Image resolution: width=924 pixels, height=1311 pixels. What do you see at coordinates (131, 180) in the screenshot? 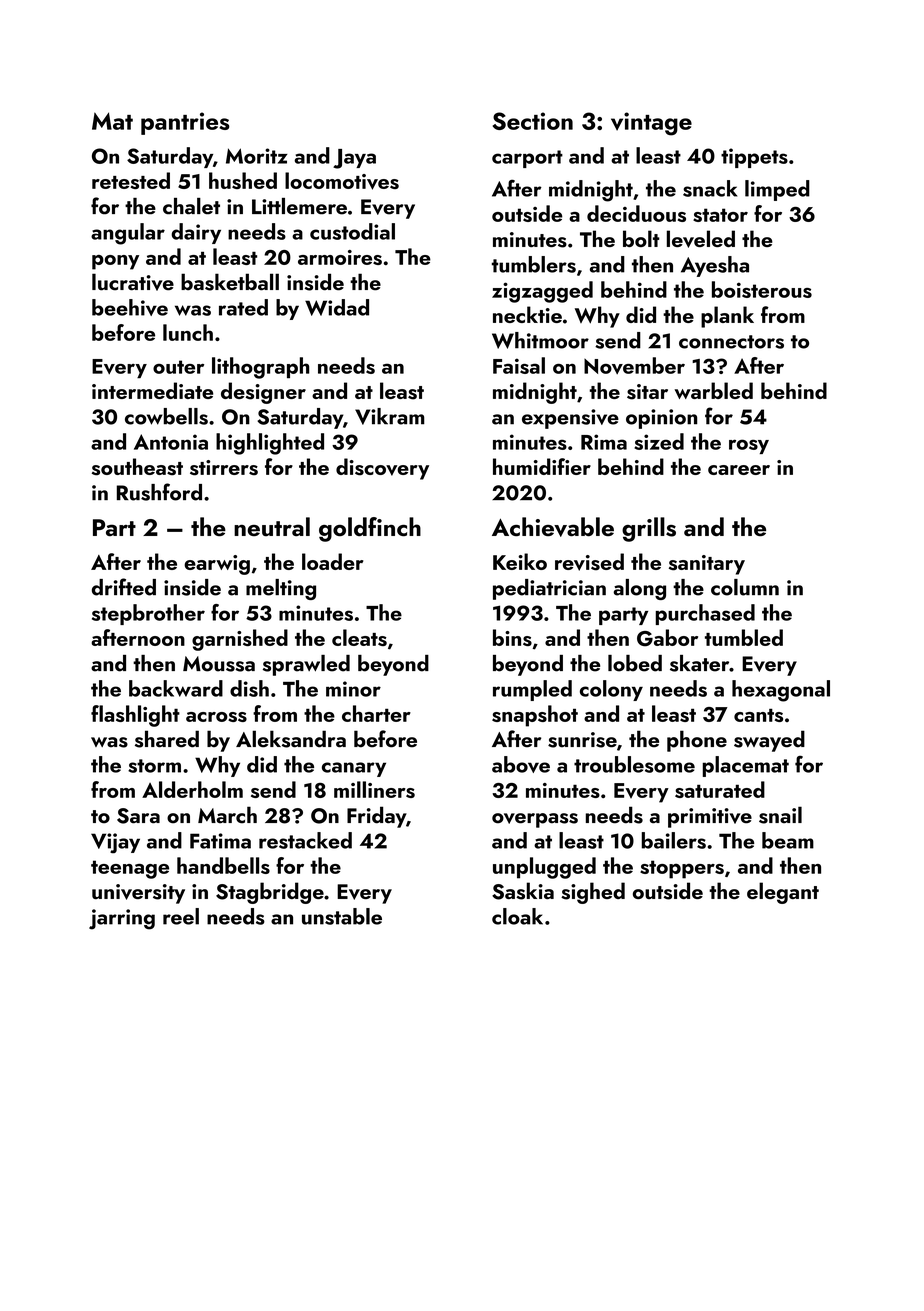
I see `retested` at bounding box center [131, 180].
